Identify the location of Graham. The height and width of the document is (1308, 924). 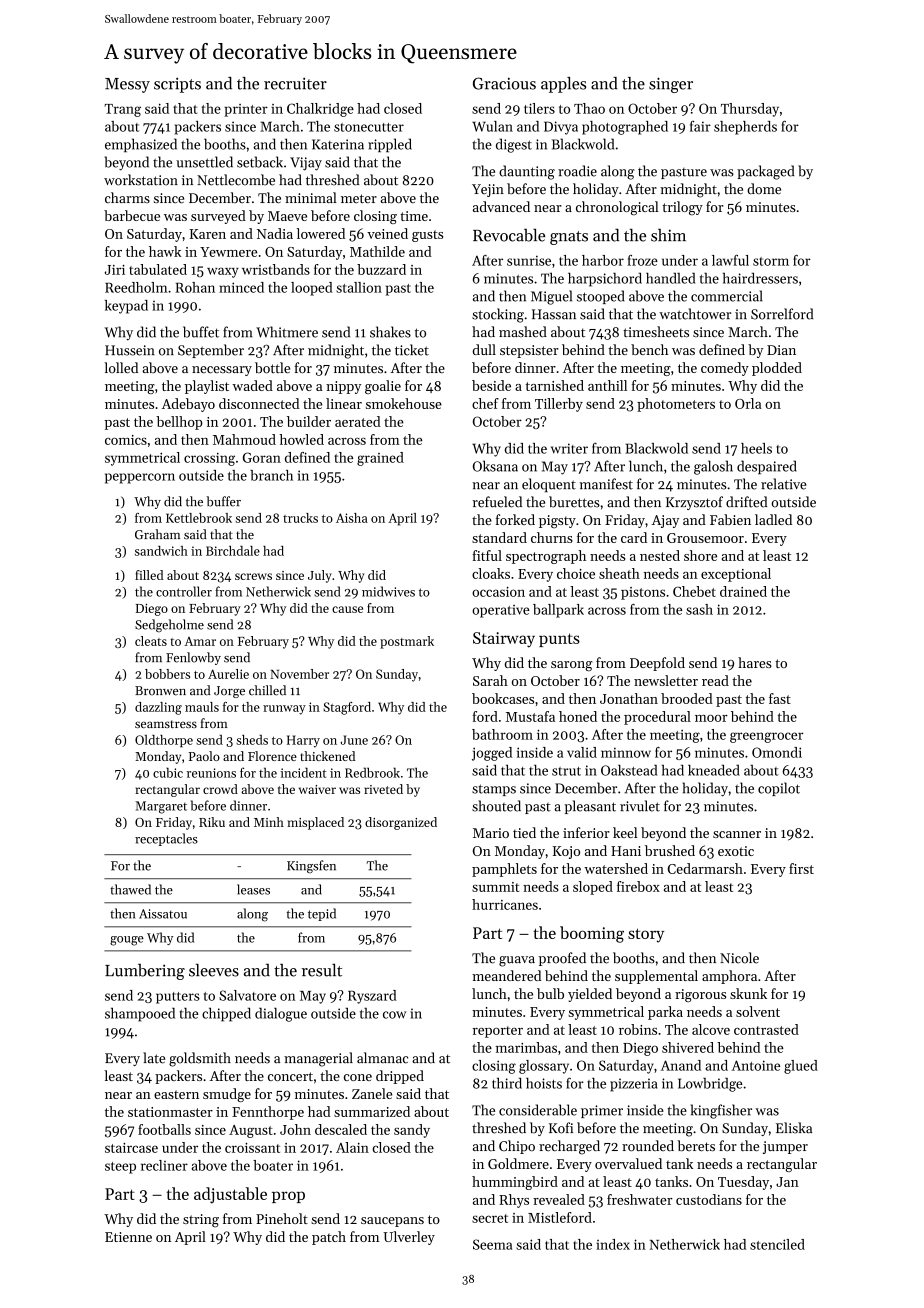
(157, 534).
